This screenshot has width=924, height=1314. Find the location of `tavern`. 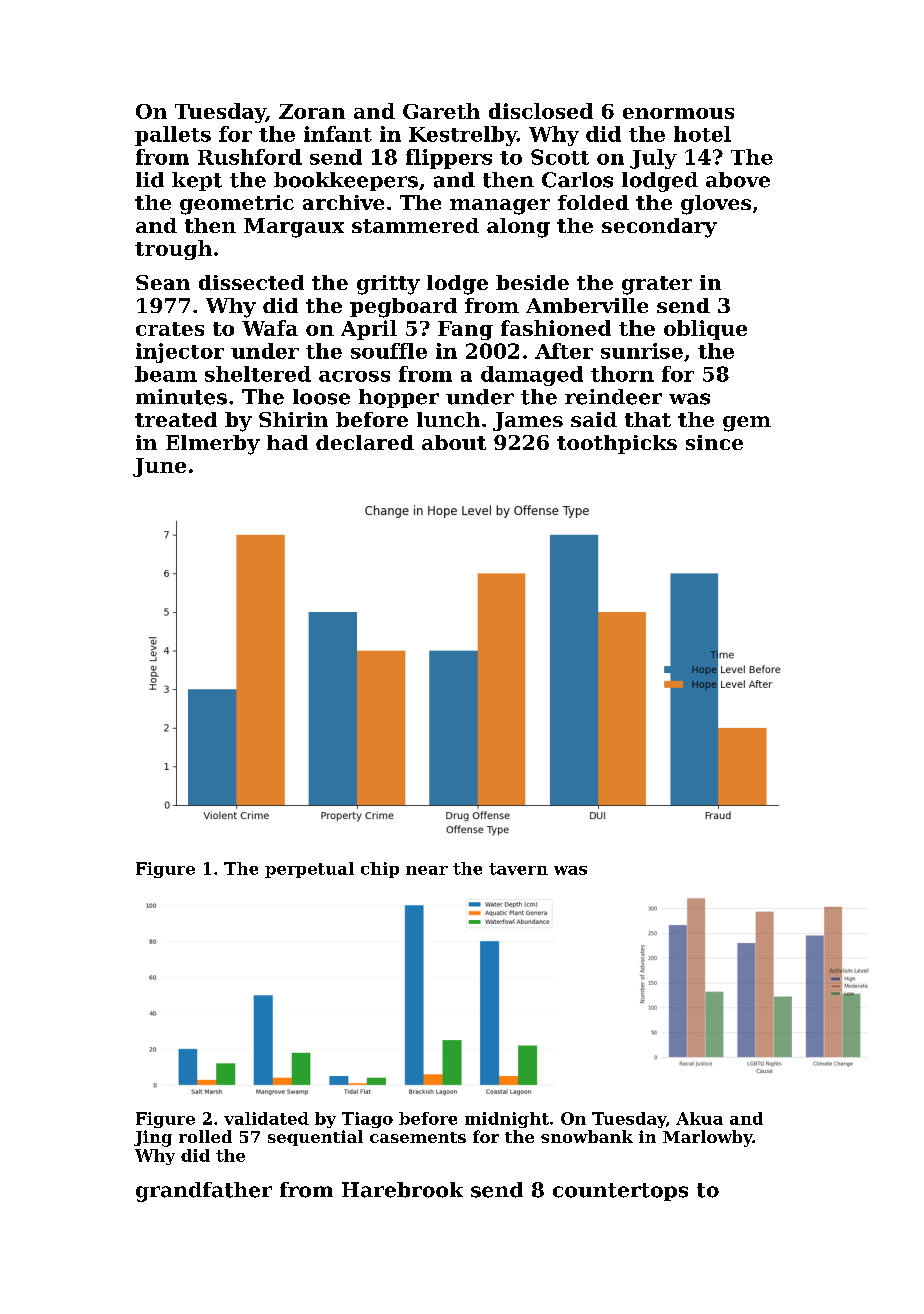

tavern is located at coordinates (518, 869).
